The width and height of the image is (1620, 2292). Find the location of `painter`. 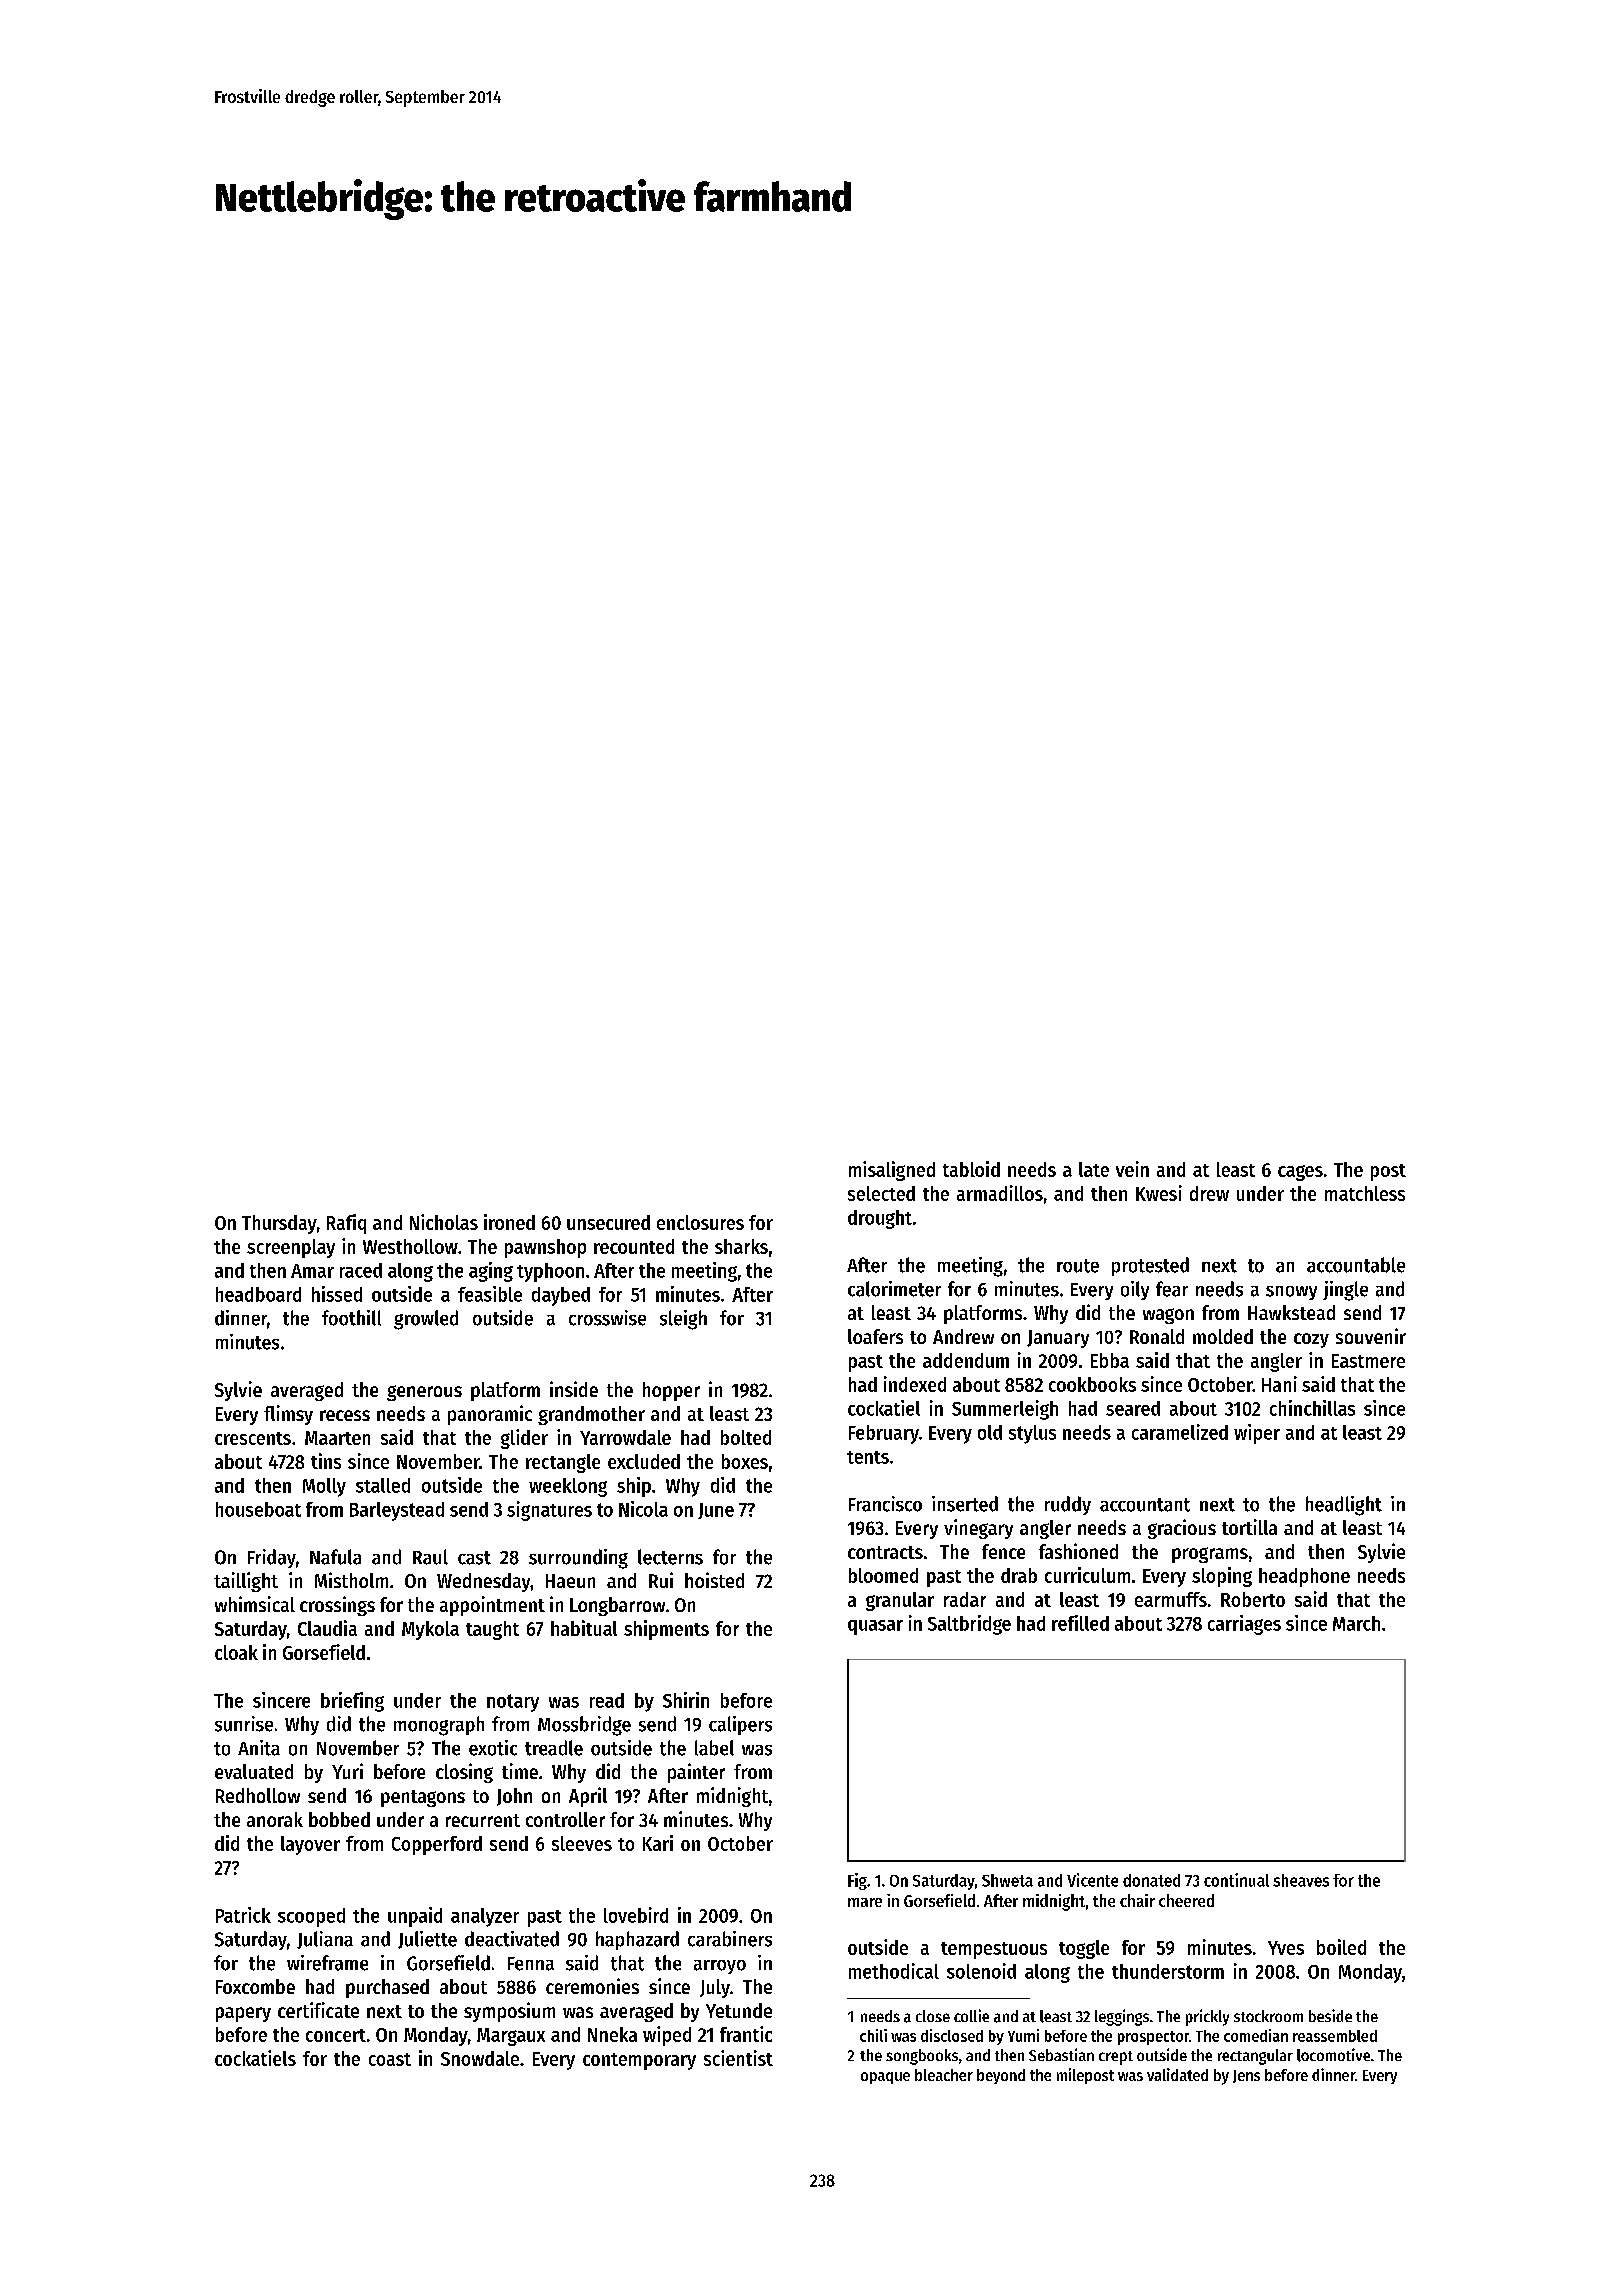

painter is located at coordinates (696, 1773).
